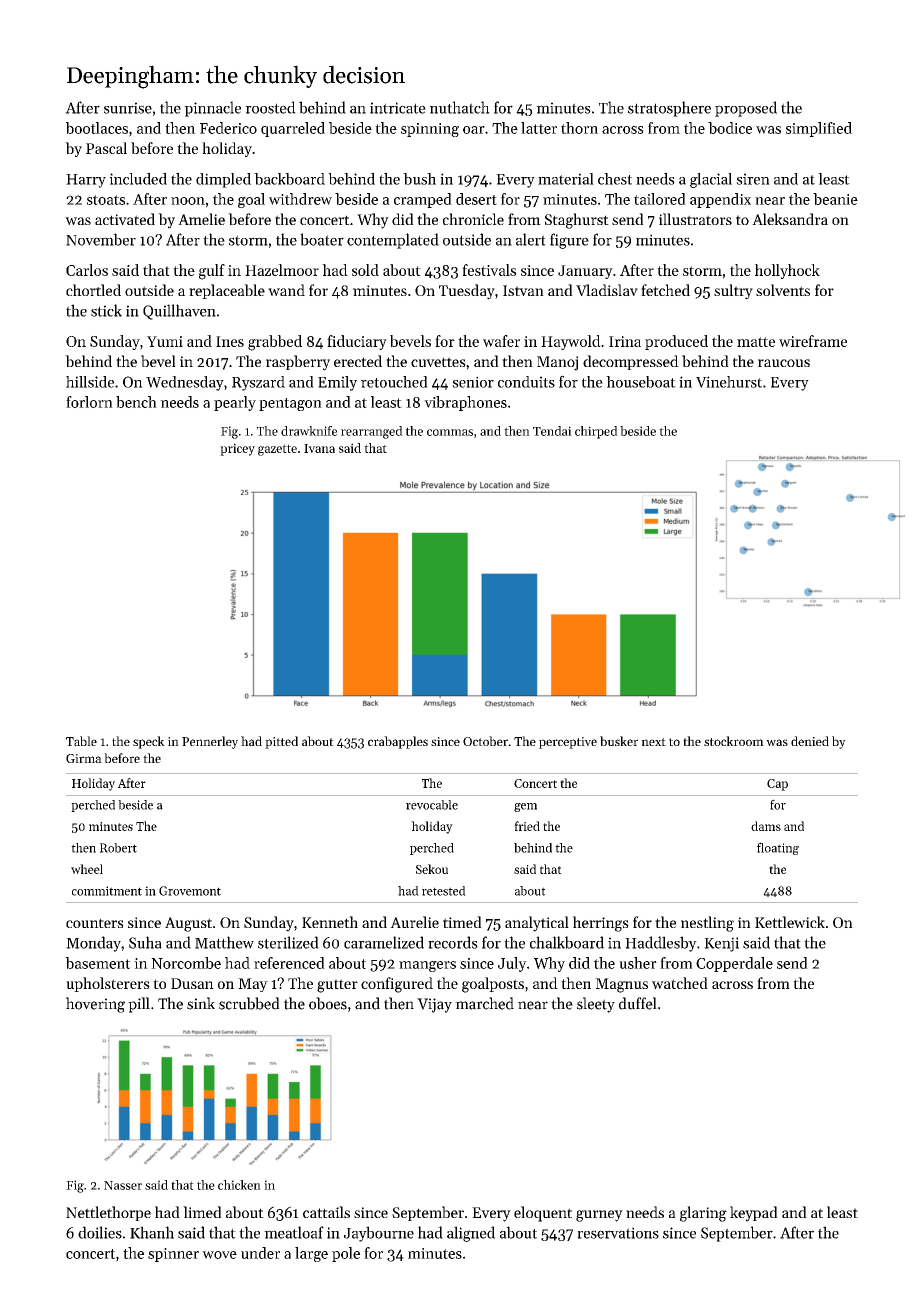 This image has height=1308, width=924. I want to click on Nasser, so click(123, 1185).
